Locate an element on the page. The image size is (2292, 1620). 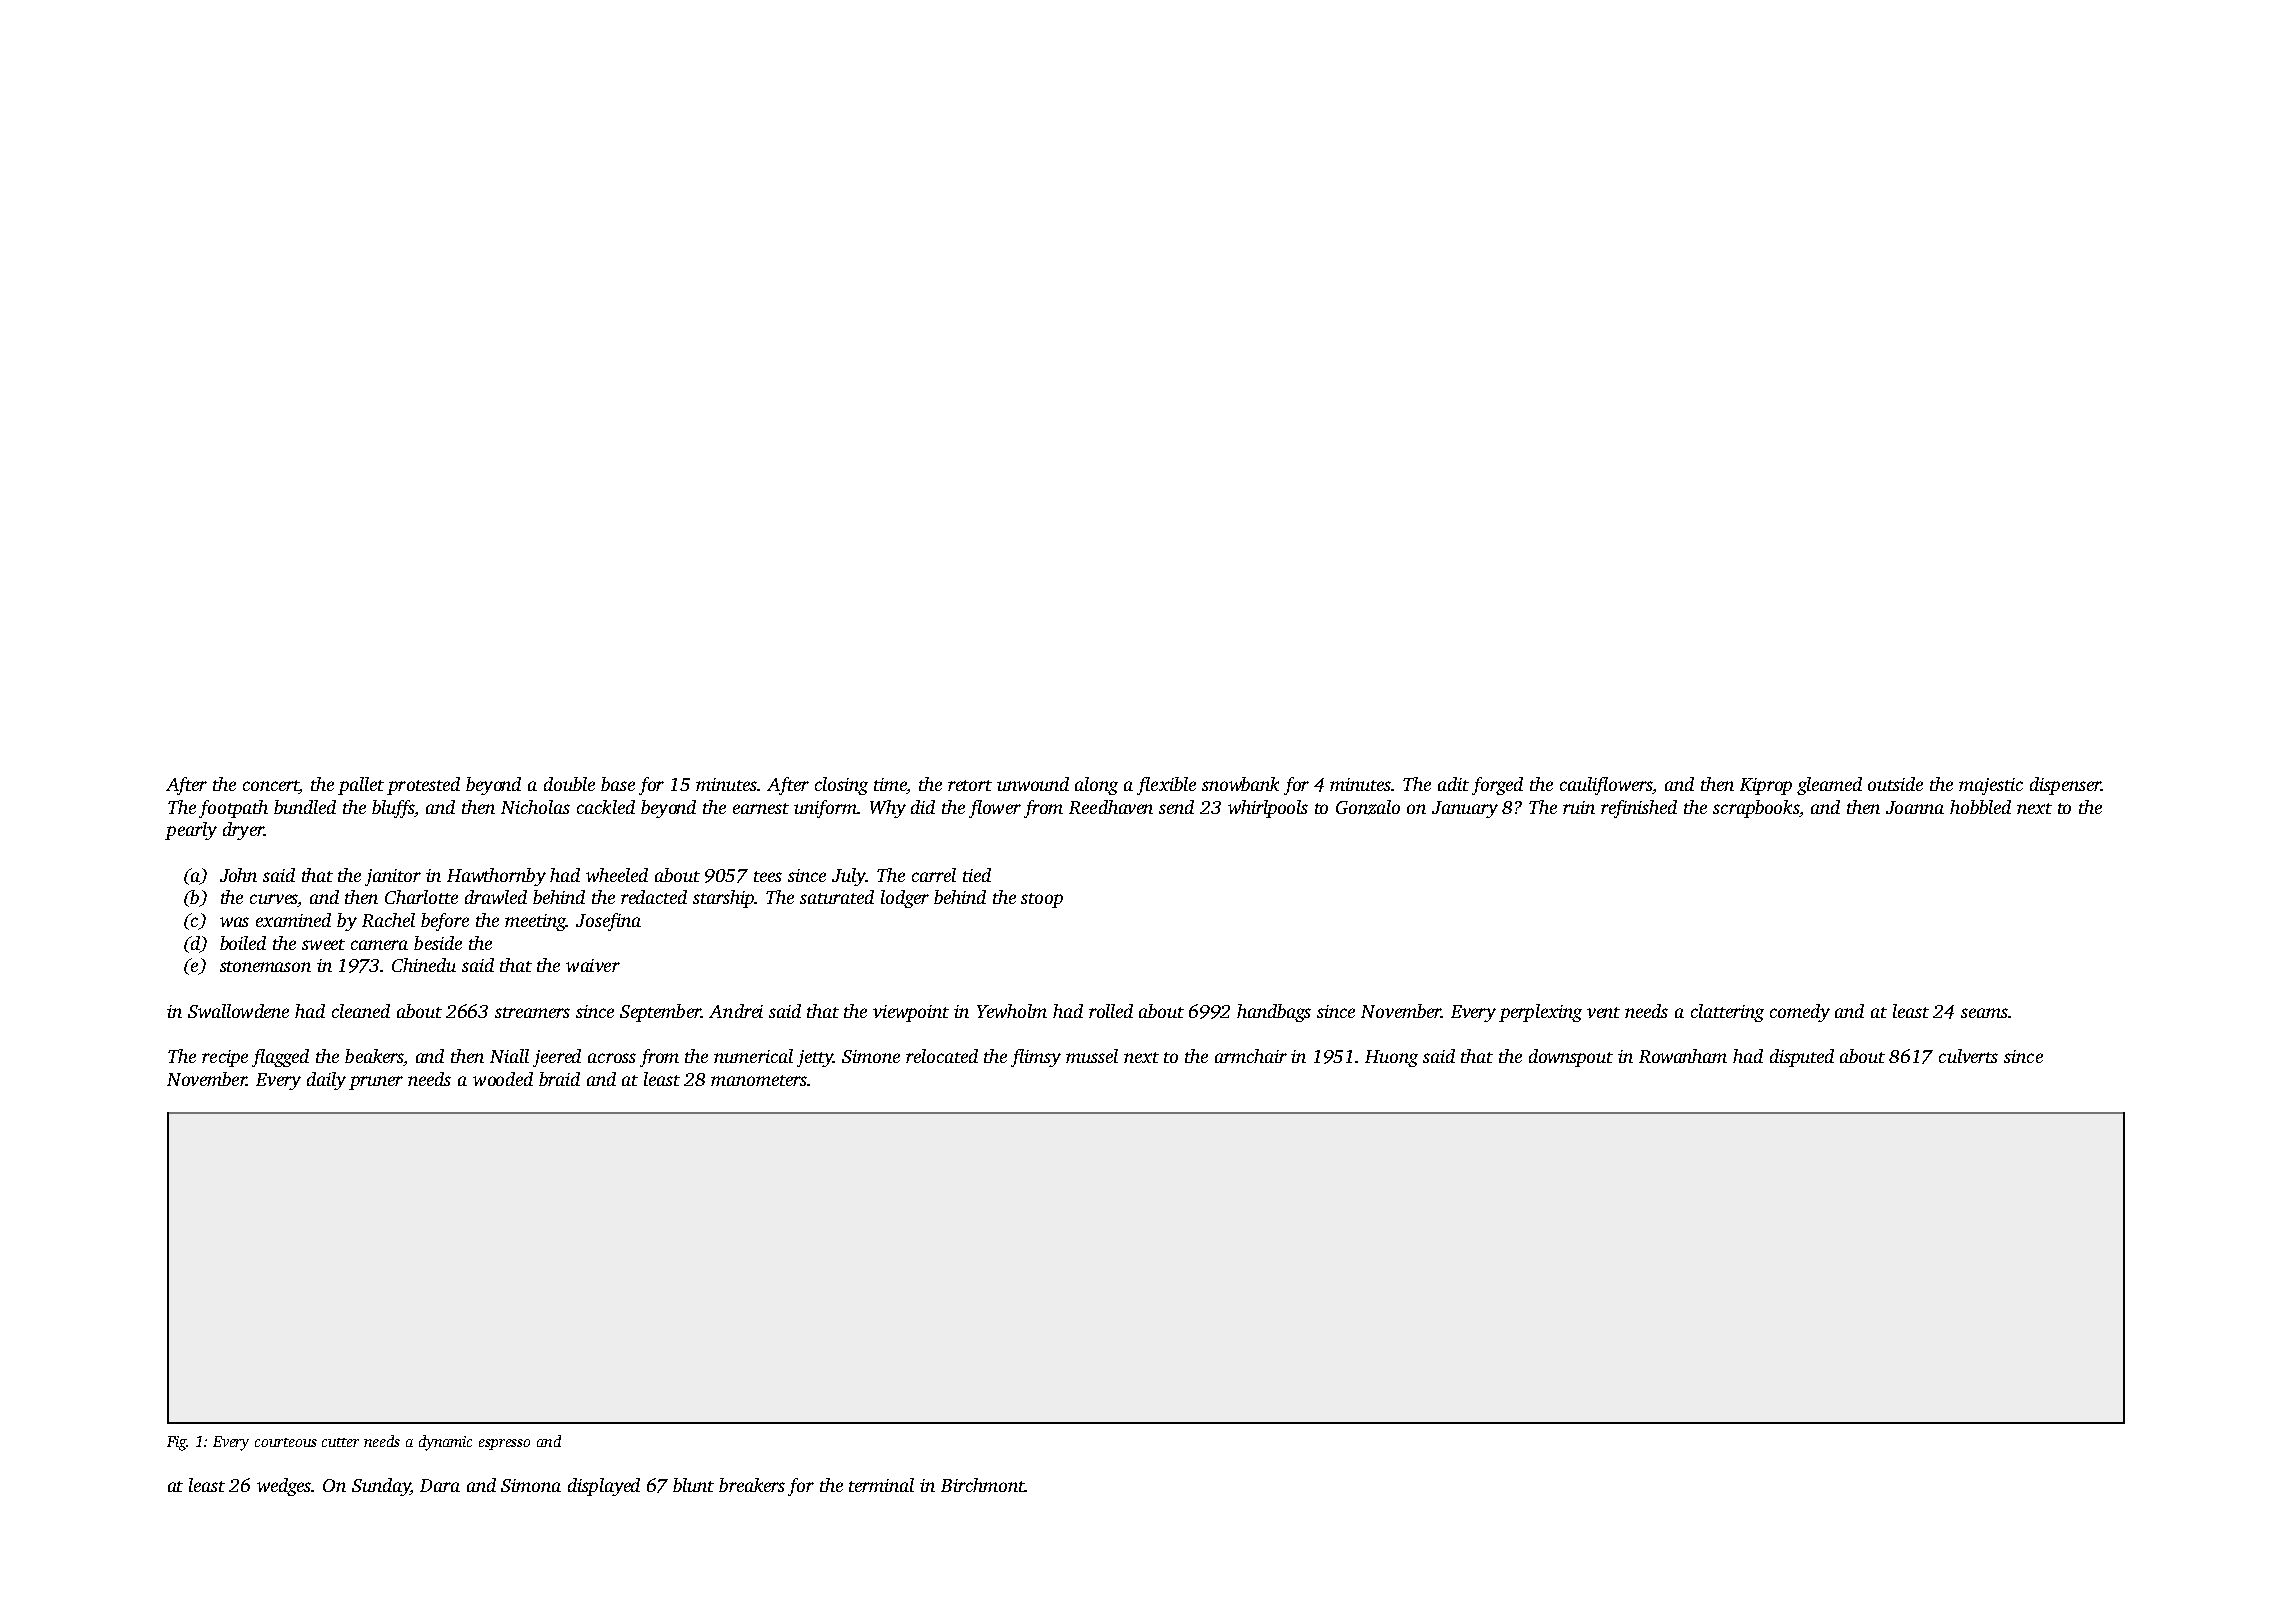
Sunday is located at coordinates (381, 1487).
